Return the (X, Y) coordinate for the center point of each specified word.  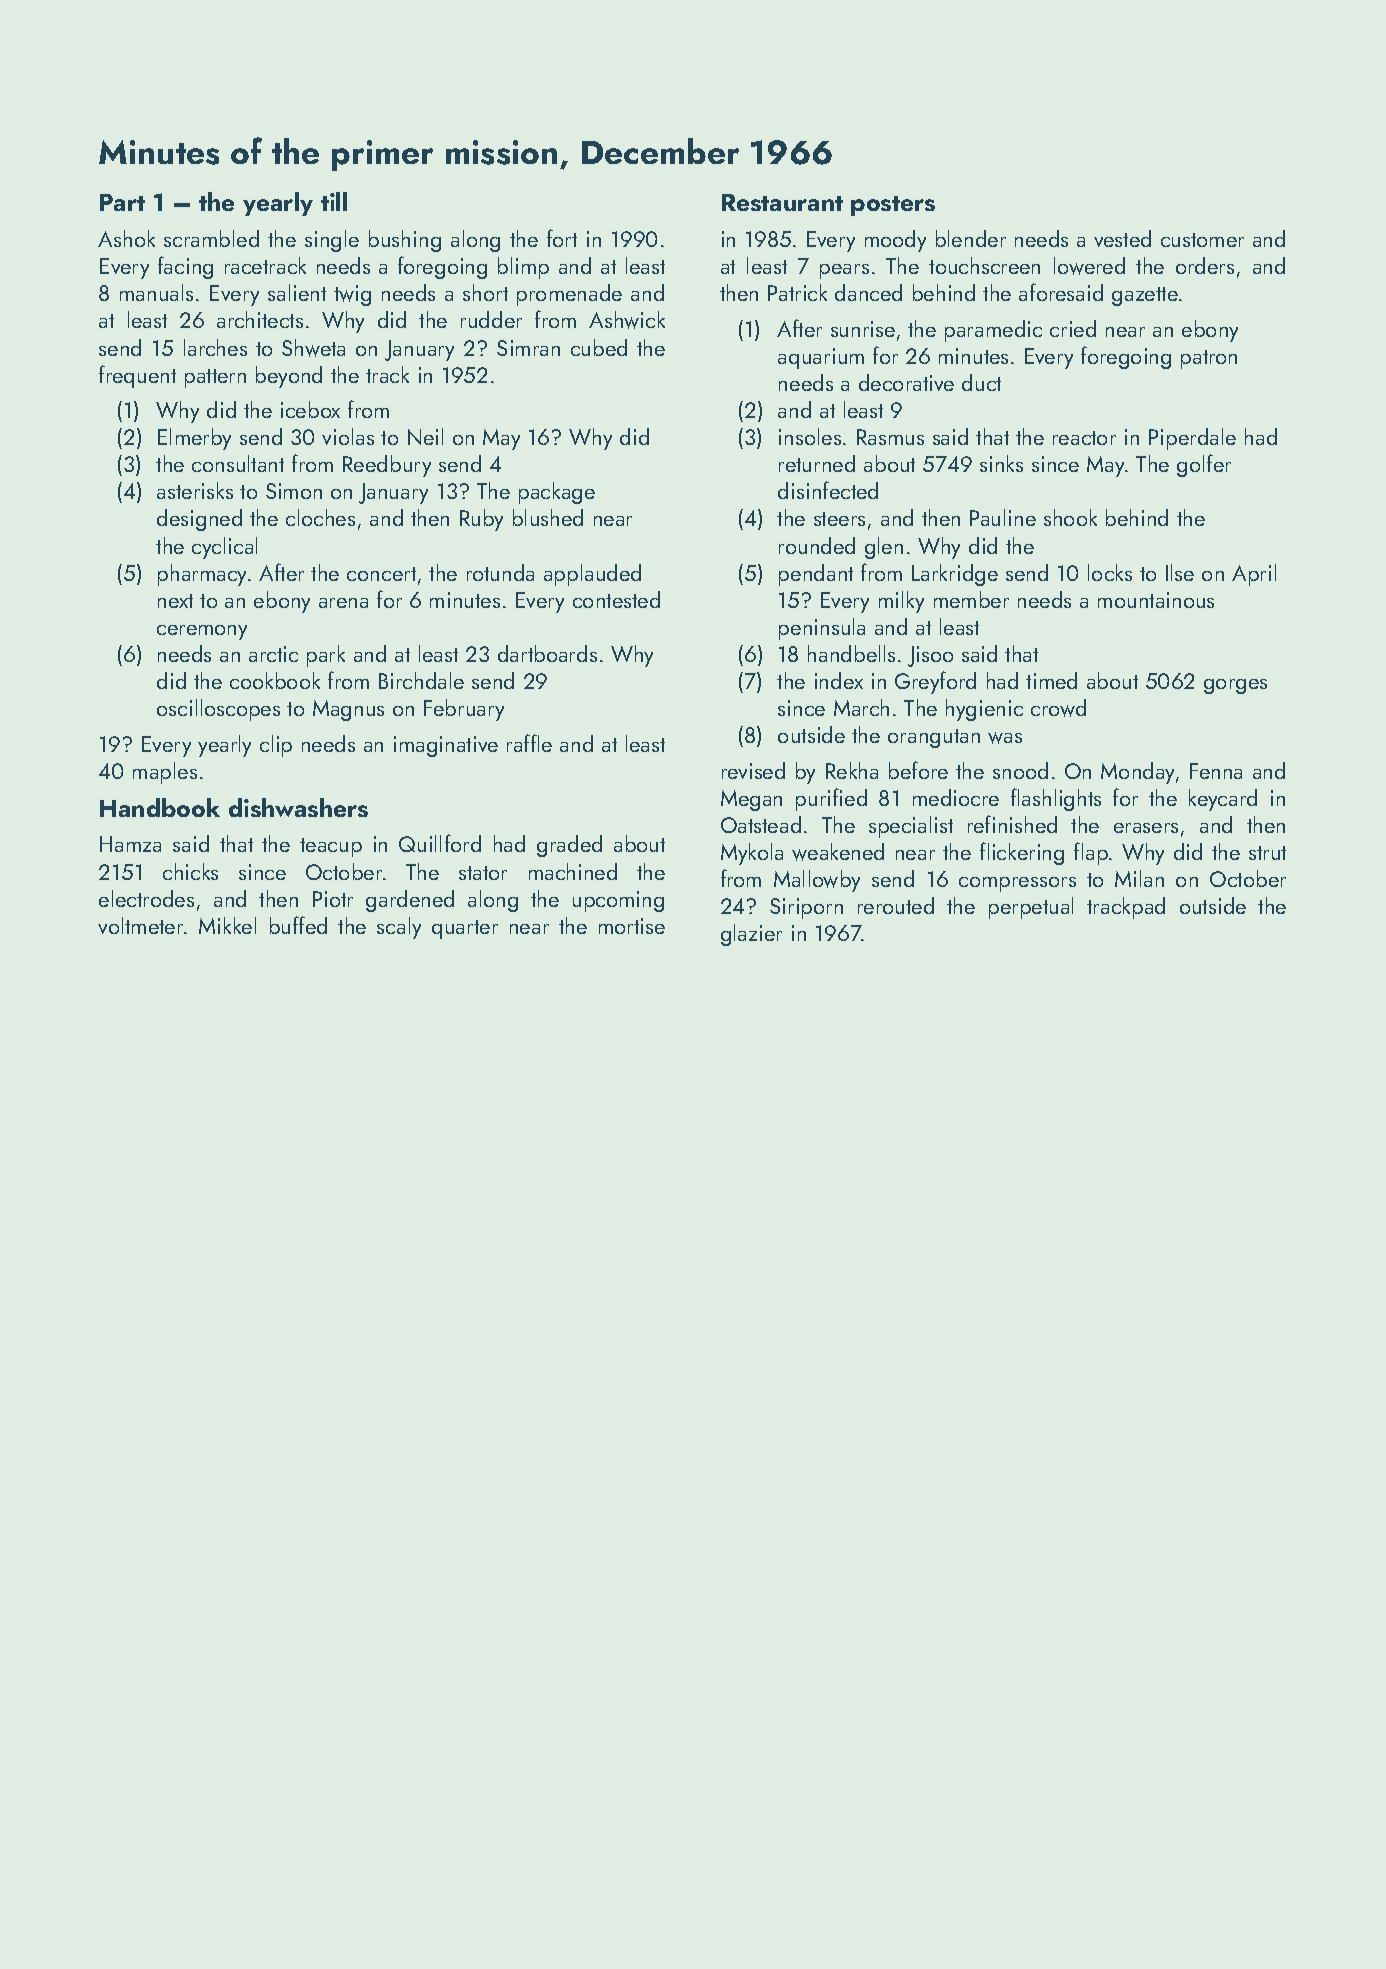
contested (616, 599)
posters (893, 206)
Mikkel (227, 925)
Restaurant (782, 202)
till (334, 201)
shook (1070, 517)
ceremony (202, 632)
